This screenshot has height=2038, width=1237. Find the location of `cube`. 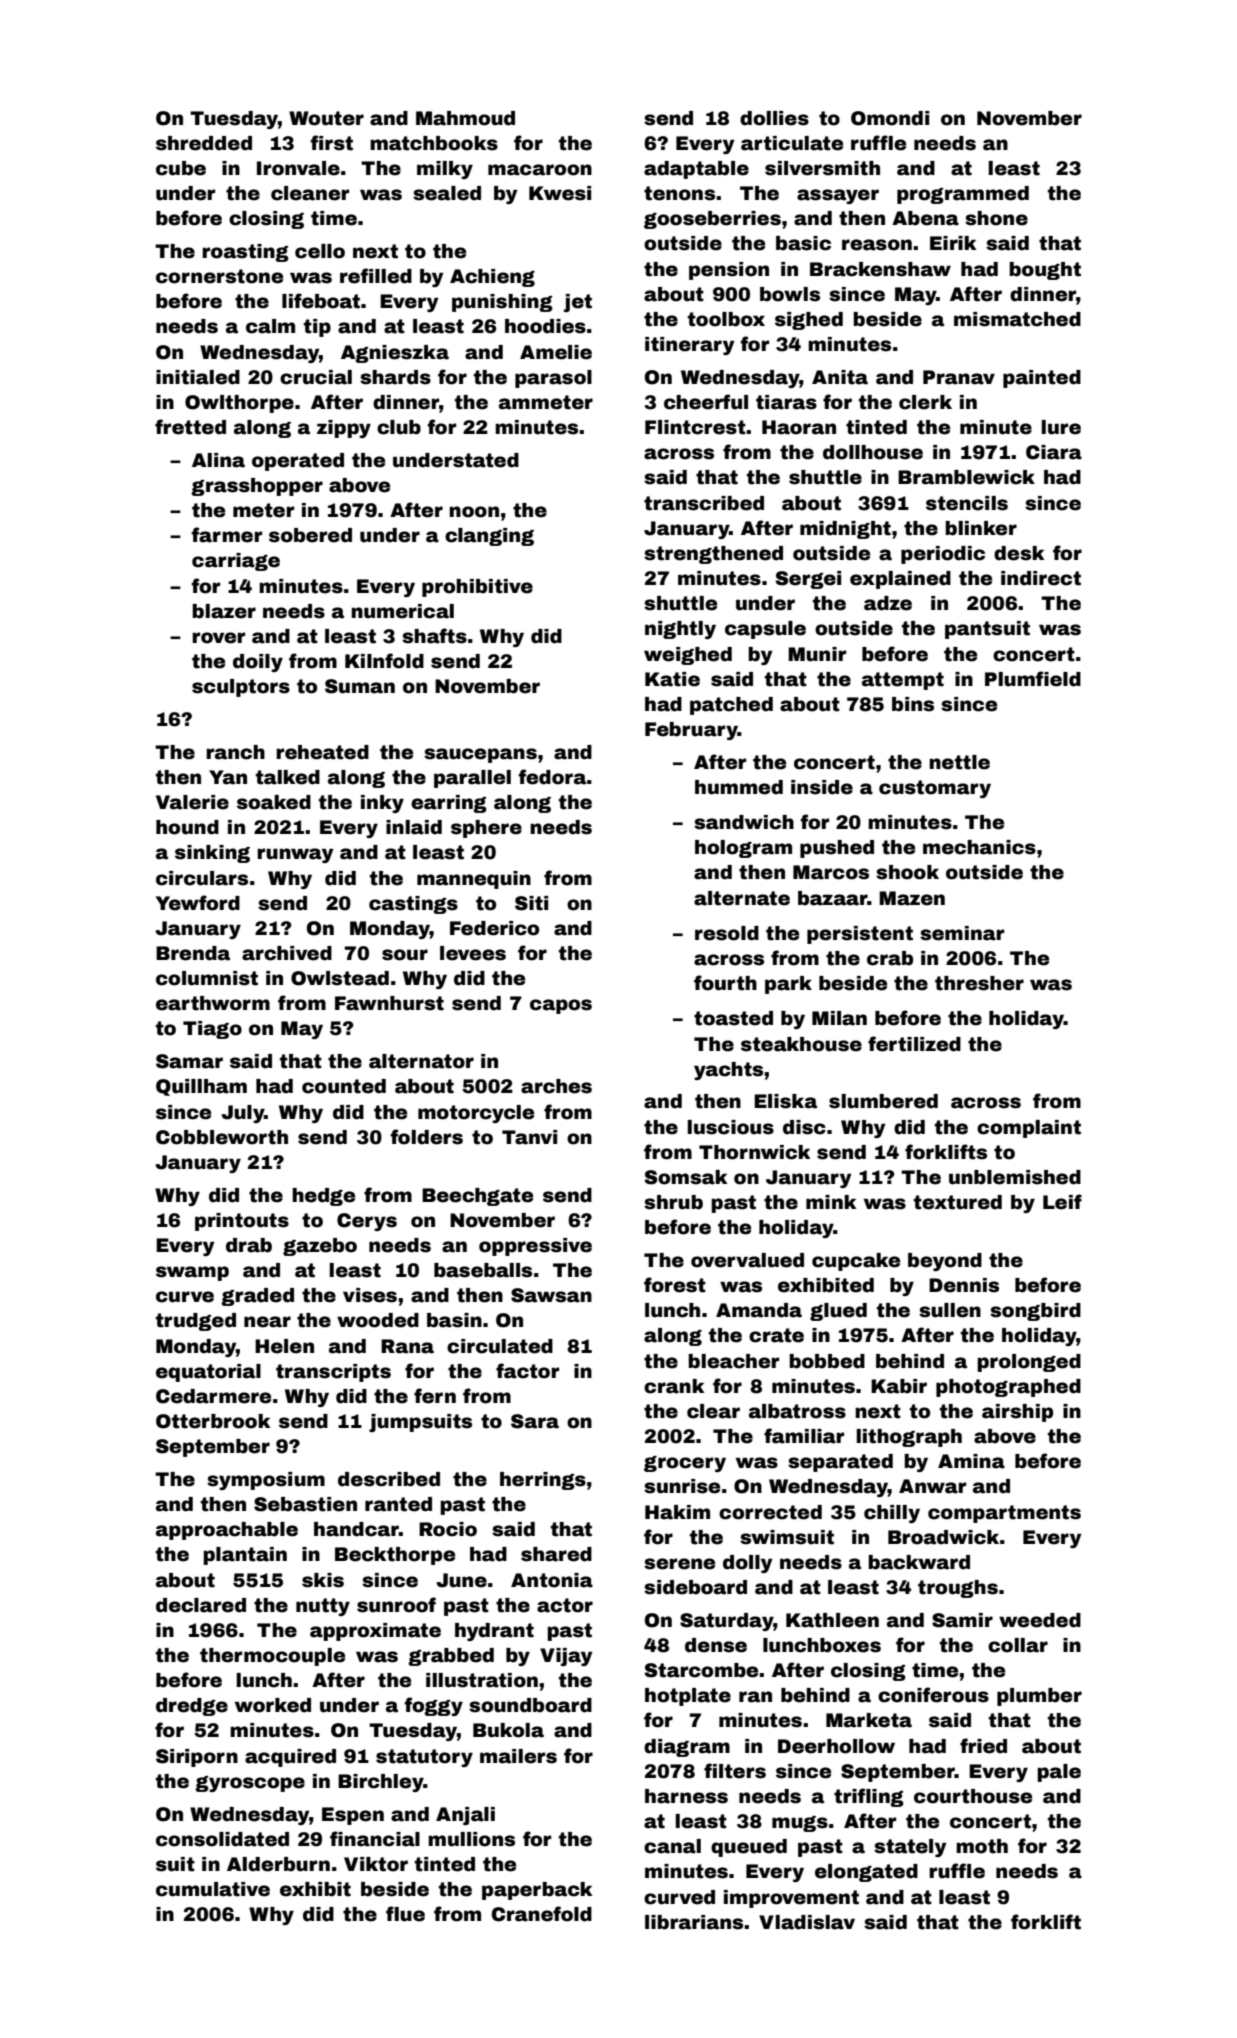

cube is located at coordinates (181, 168).
